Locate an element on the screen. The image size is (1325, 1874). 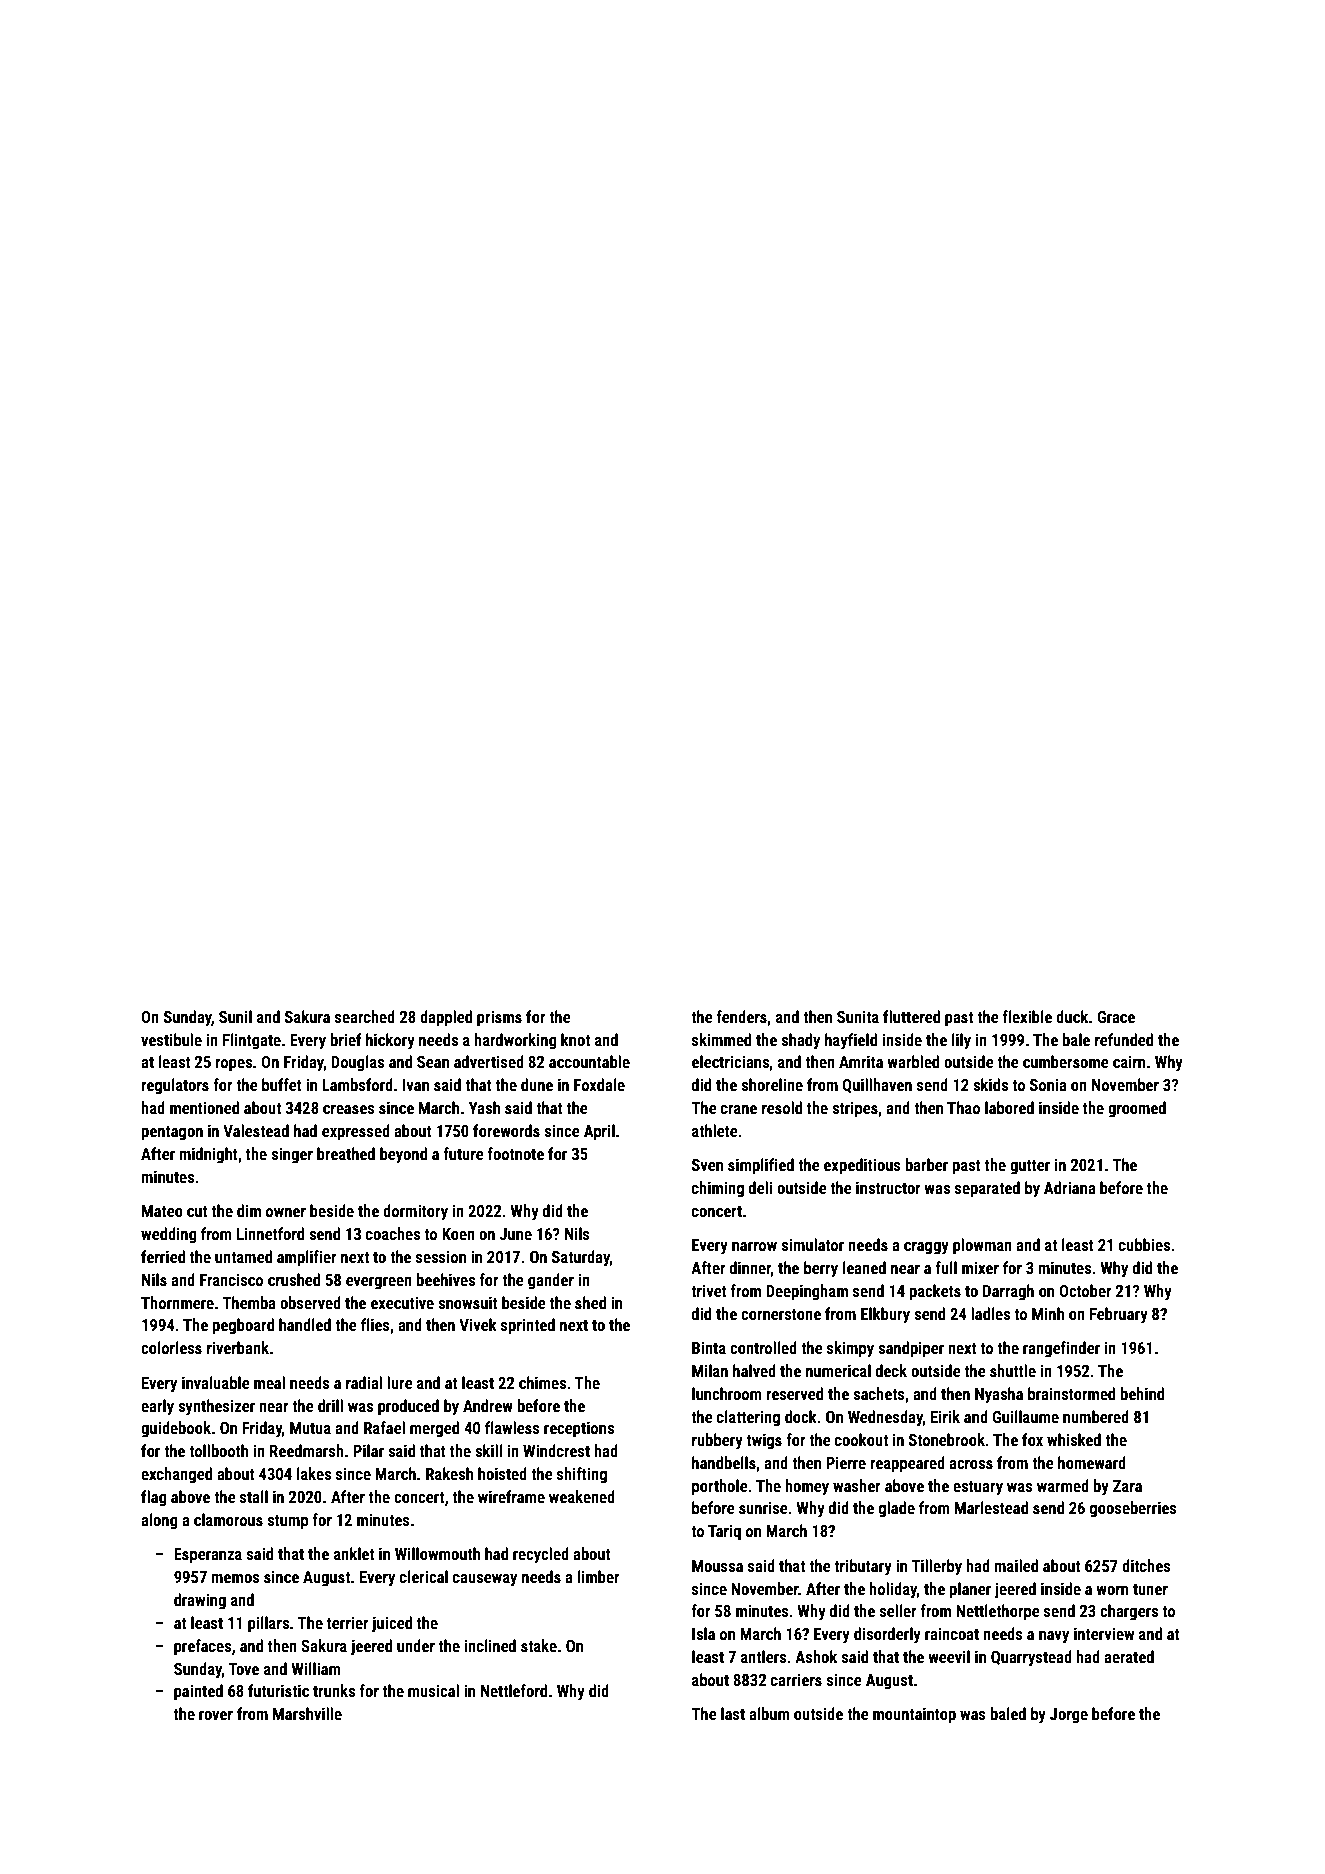
clerical is located at coordinates (424, 1576).
